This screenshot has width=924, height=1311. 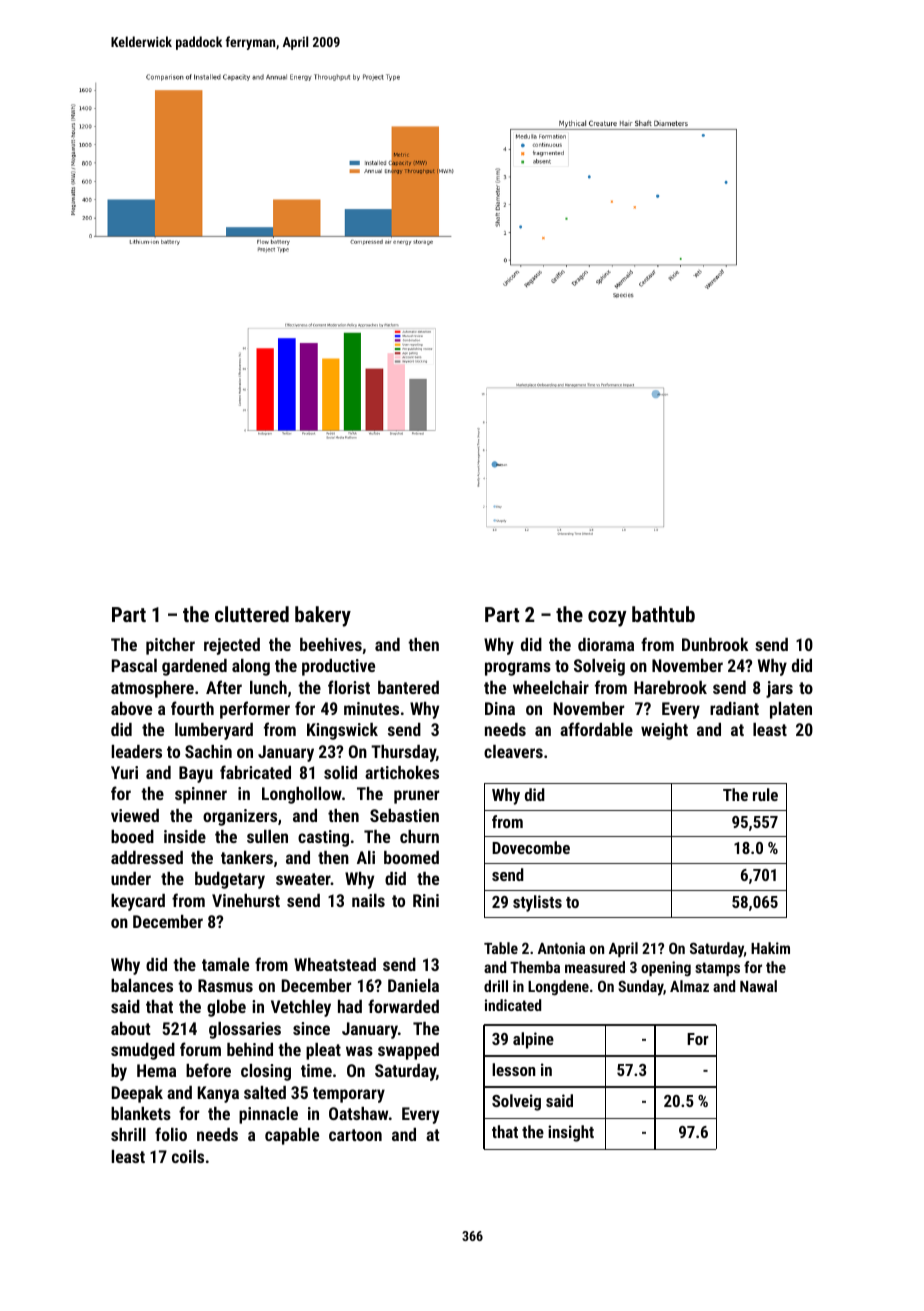 What do you see at coordinates (152, 689) in the screenshot?
I see `atmosphere` at bounding box center [152, 689].
